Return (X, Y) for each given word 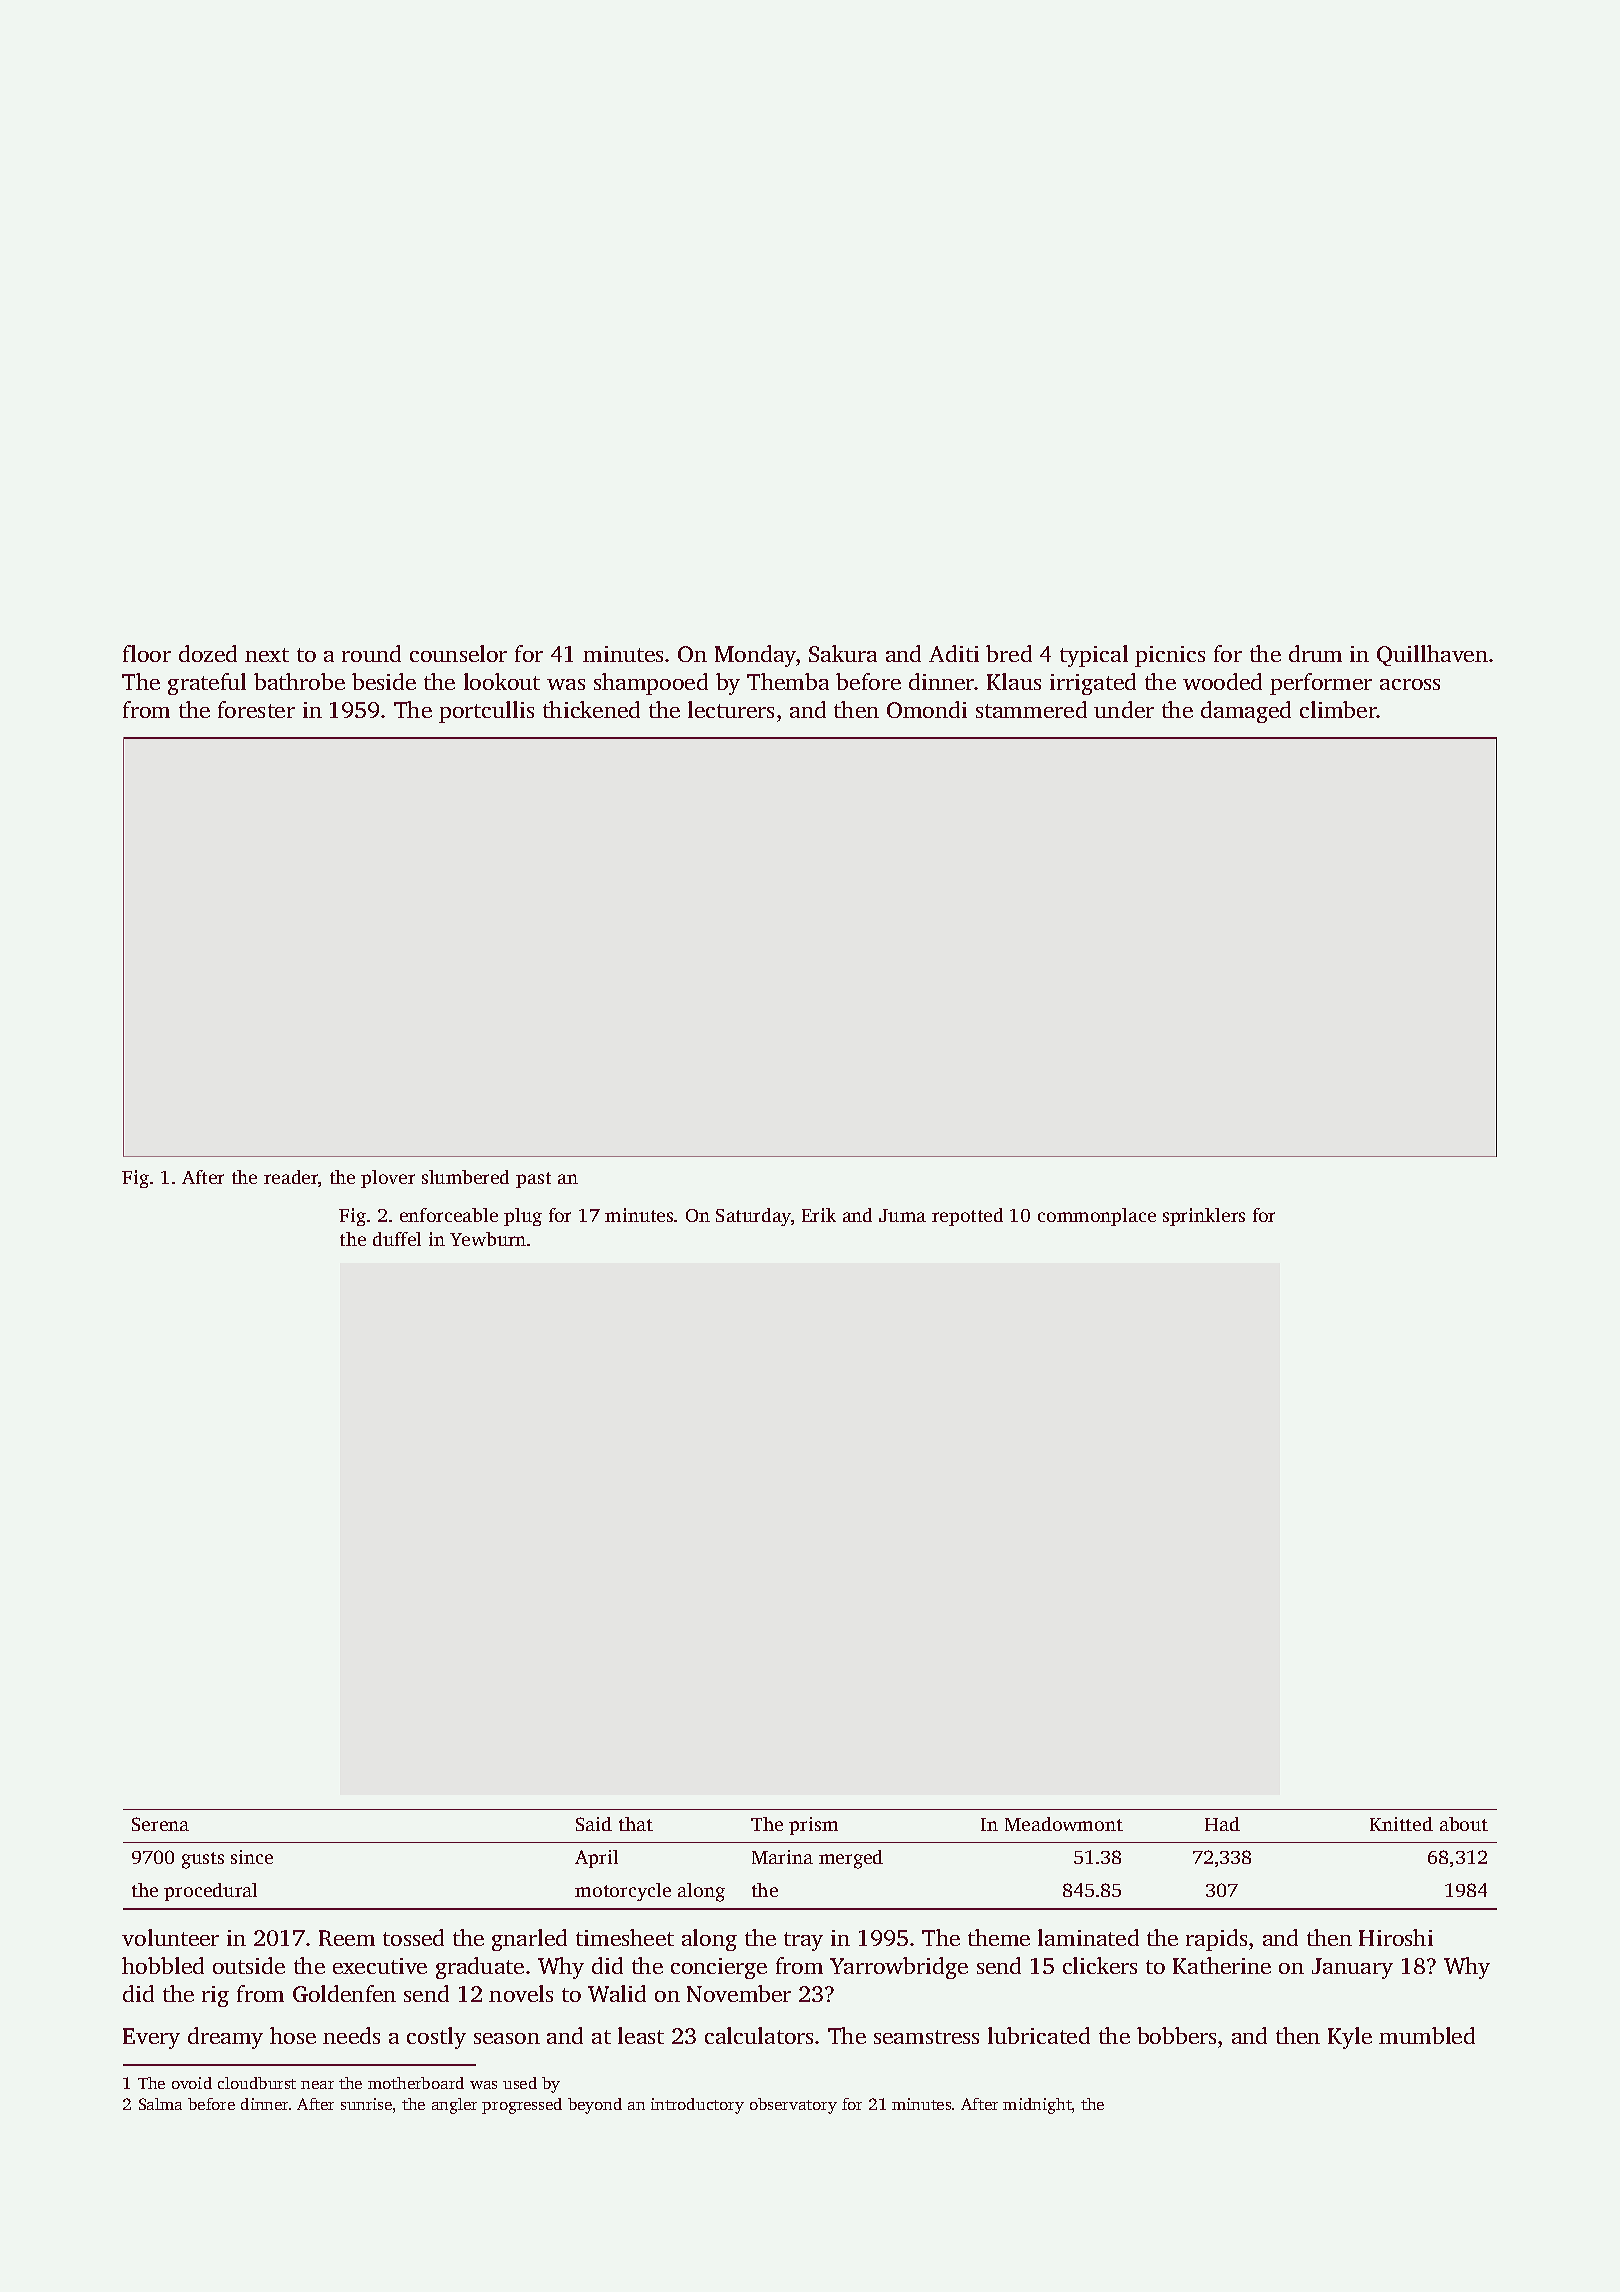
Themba (788, 681)
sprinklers (1204, 1217)
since (252, 1857)
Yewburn (488, 1239)
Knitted (1401, 1824)
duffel (397, 1239)
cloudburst (257, 2083)
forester (256, 709)
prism (813, 1826)
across (1410, 684)
